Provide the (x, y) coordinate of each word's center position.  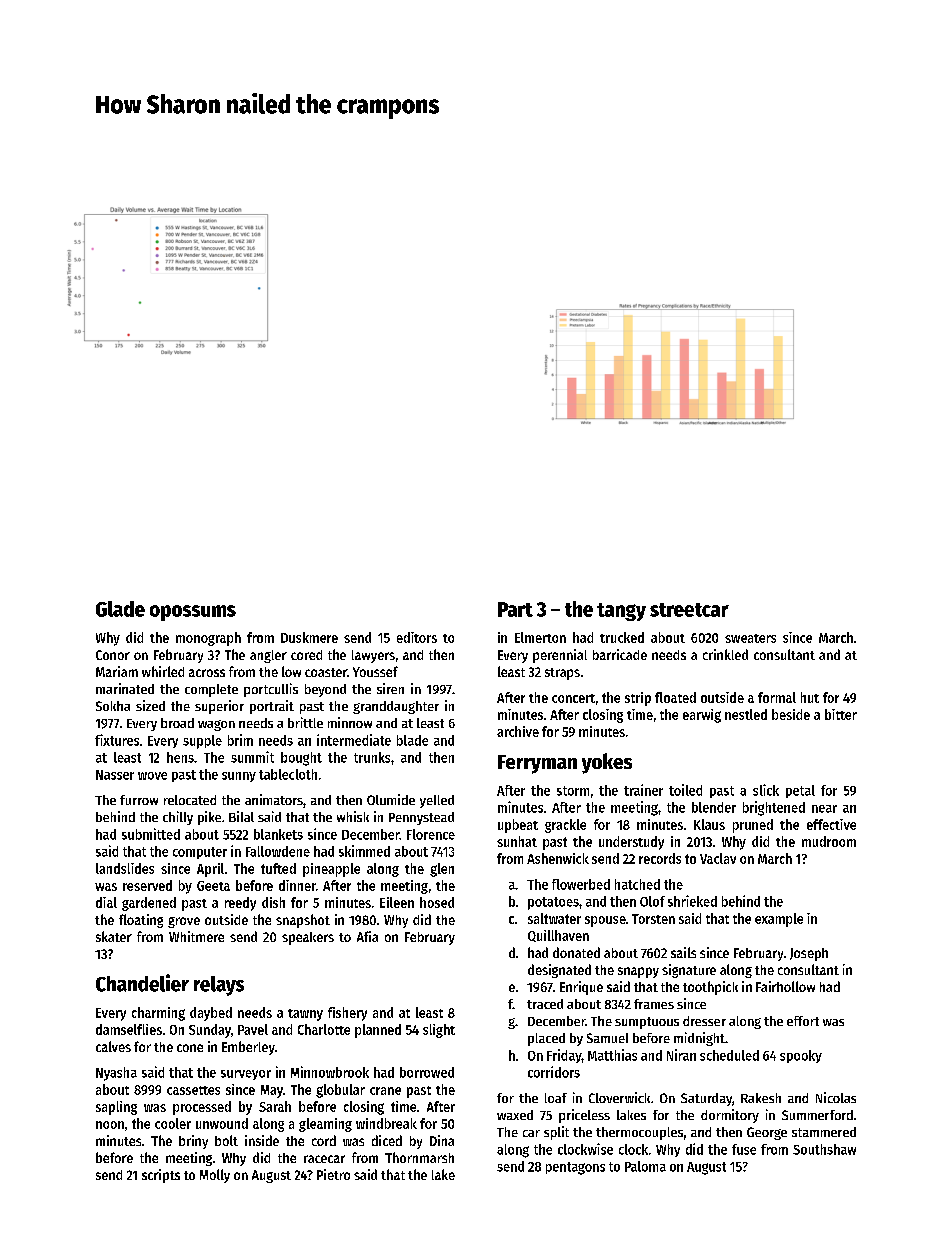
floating (141, 921)
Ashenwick (558, 858)
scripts (161, 1176)
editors (417, 637)
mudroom (829, 841)
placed (546, 1039)
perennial (560, 656)
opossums (193, 613)
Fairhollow (785, 986)
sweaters (750, 638)
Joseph (809, 954)
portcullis (271, 690)
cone (190, 1048)
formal (777, 697)
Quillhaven (558, 936)
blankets (278, 834)
